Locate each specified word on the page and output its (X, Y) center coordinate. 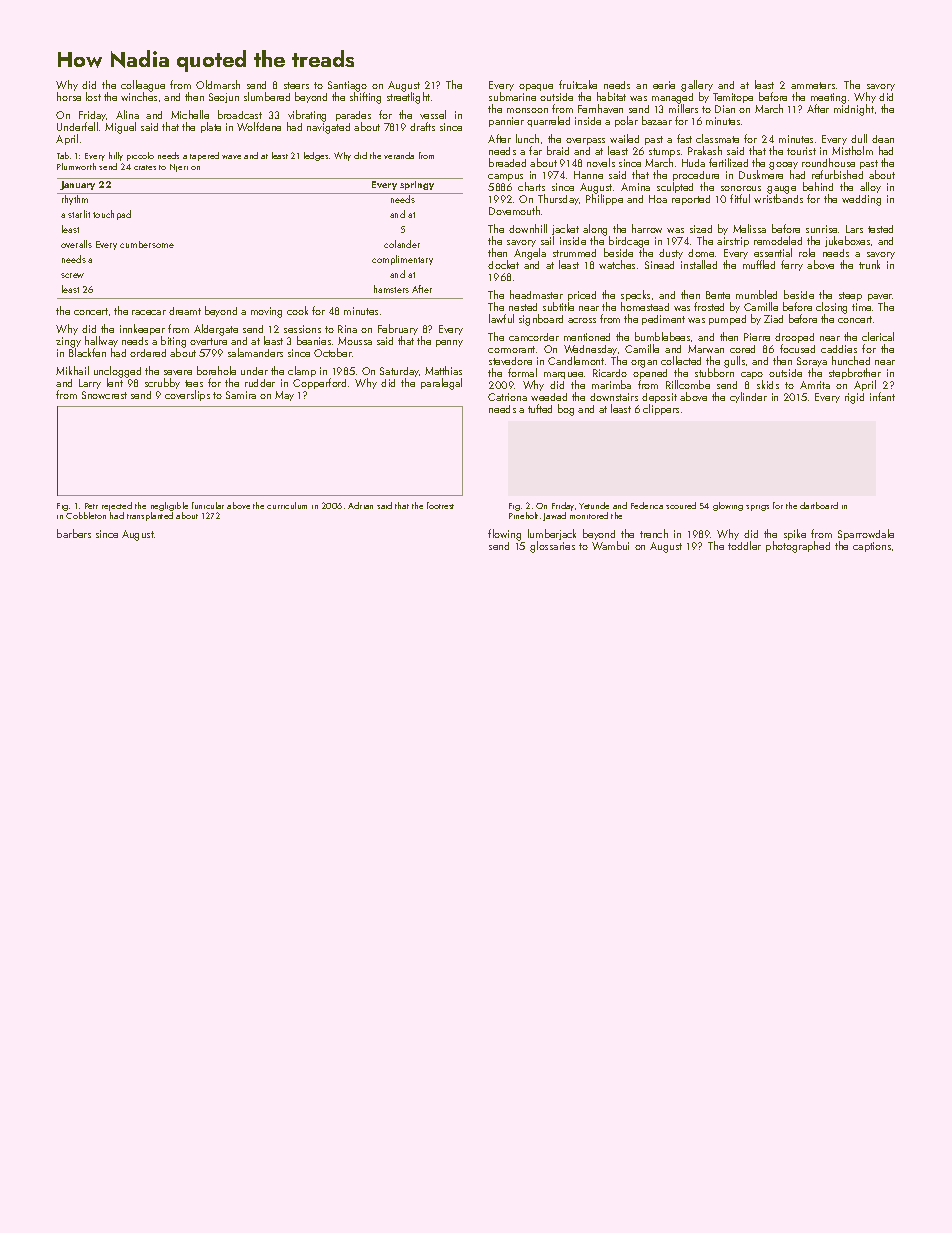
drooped (794, 338)
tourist (801, 151)
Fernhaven (600, 108)
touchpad (112, 215)
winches (139, 97)
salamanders (255, 352)
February (398, 329)
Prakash (705, 150)
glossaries (552, 547)
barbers (74, 533)
